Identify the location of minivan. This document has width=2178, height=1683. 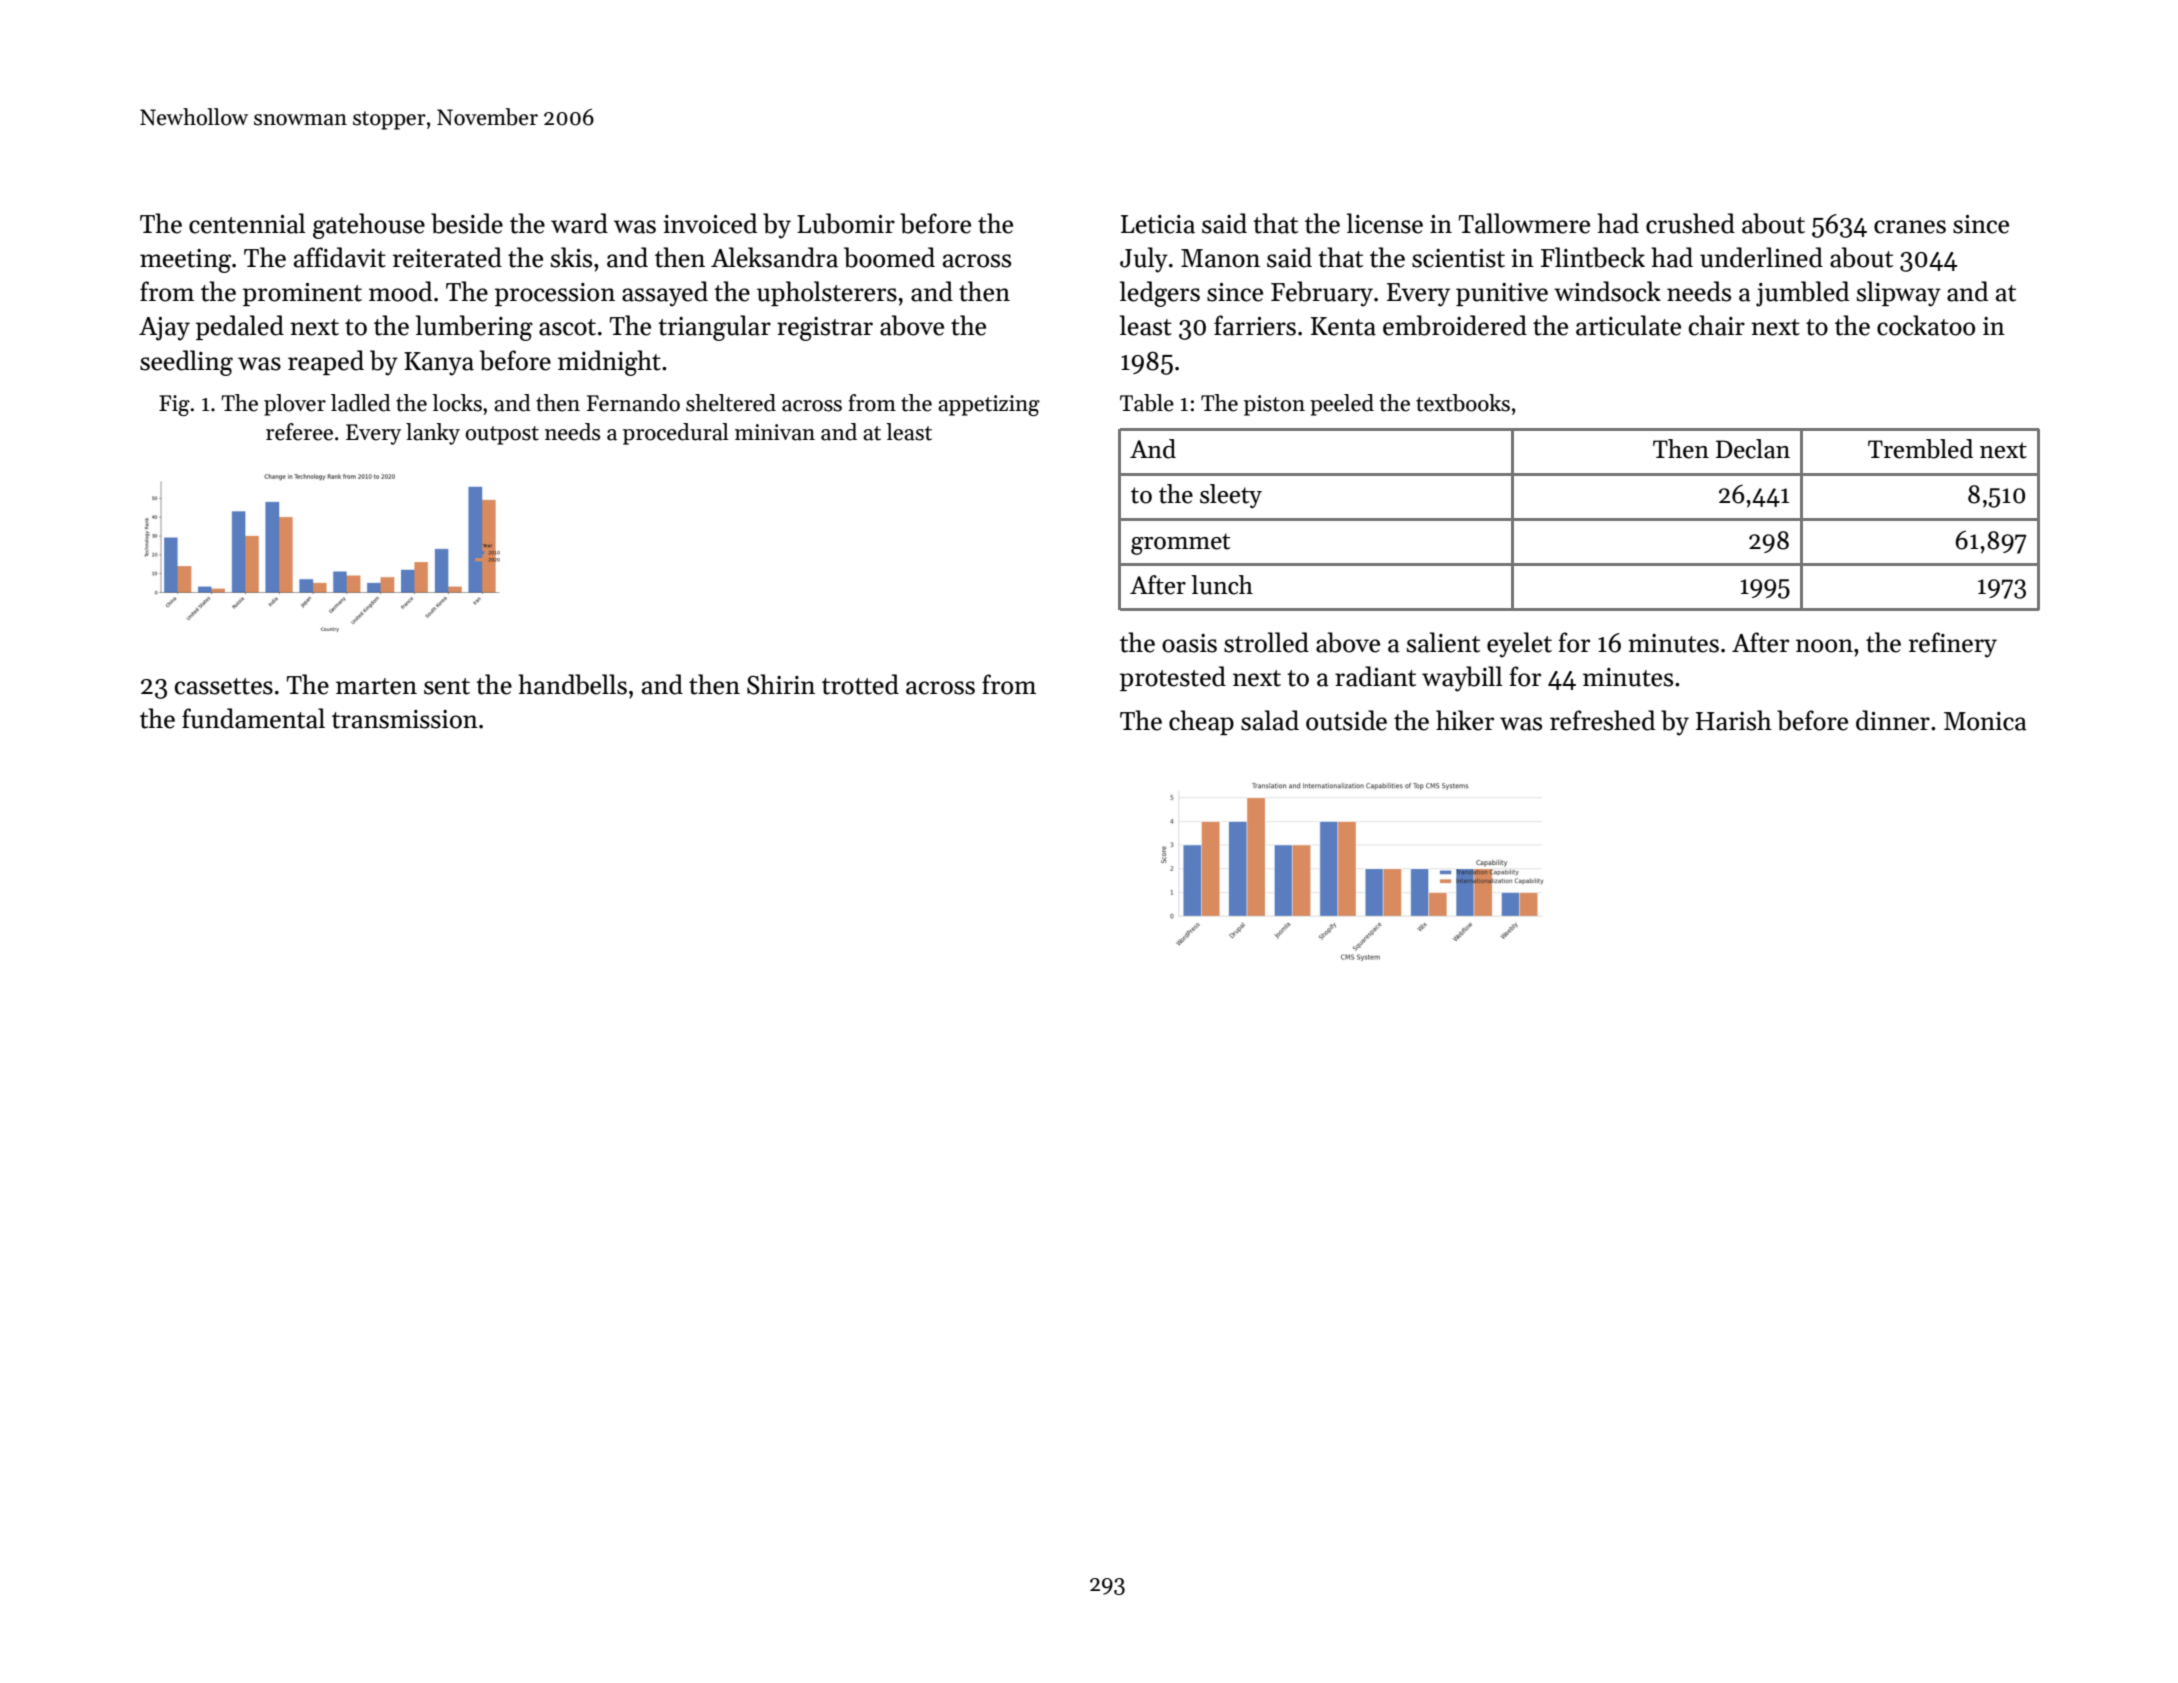
(775, 432).
